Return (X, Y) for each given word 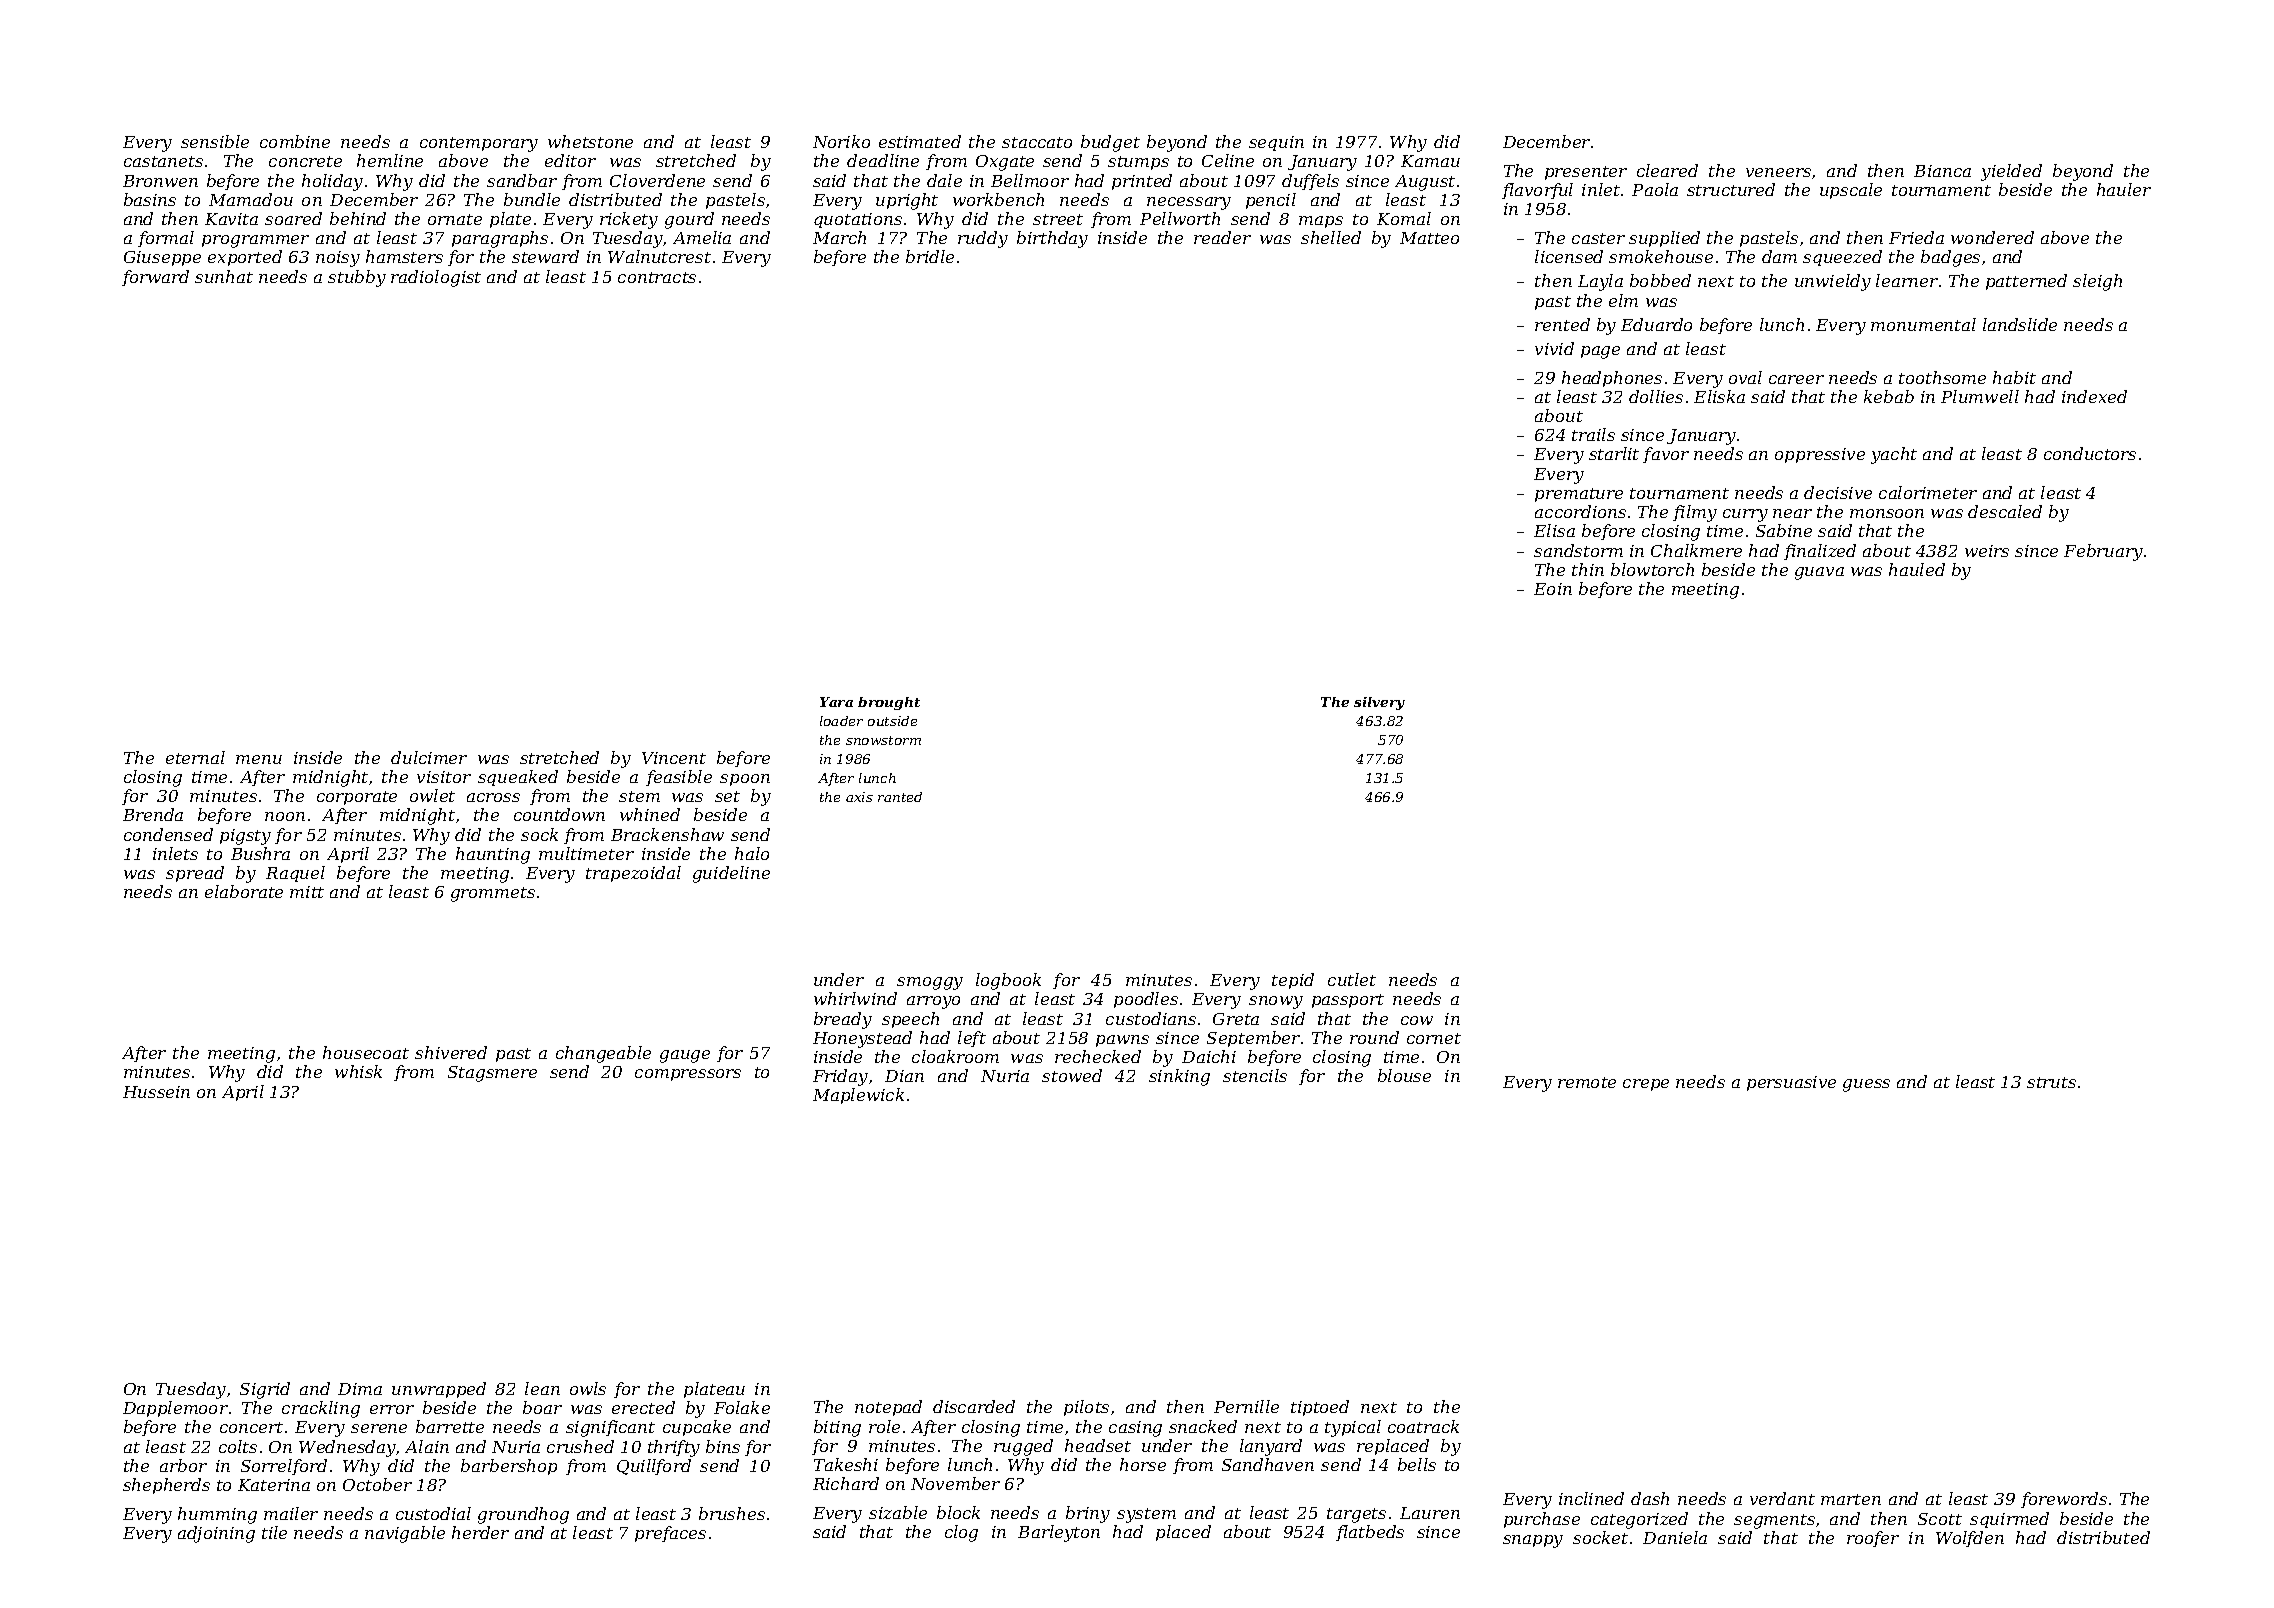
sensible (215, 141)
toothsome (1942, 377)
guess (1866, 1085)
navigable (405, 1534)
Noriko (841, 141)
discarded (974, 1406)
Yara (836, 702)
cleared (1667, 170)
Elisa (1554, 530)
